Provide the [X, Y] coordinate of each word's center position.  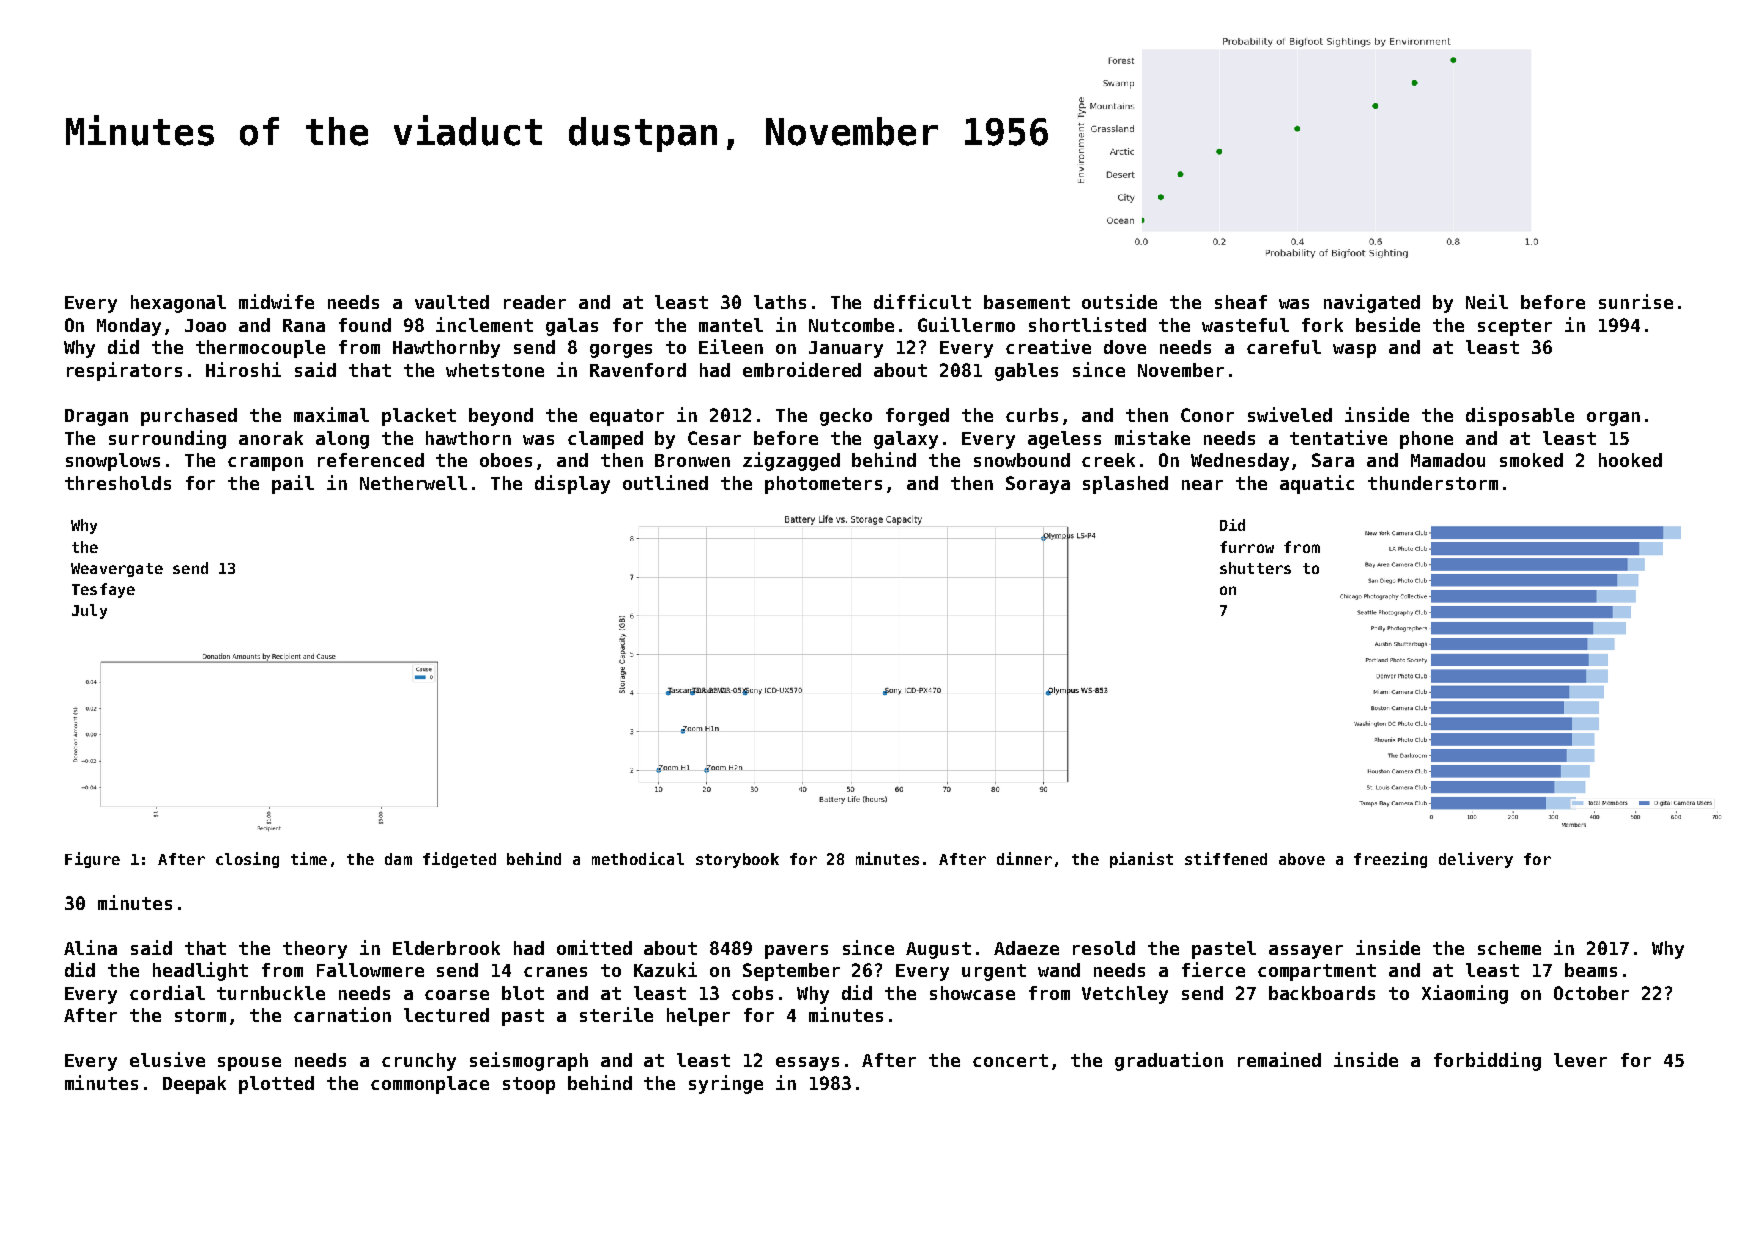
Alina [90, 947]
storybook [737, 860]
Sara [1333, 460]
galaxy [906, 440]
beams [1591, 970]
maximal [331, 414]
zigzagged [791, 461]
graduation [1169, 1061]
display [572, 484]
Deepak [194, 1085]
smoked [1531, 460]
